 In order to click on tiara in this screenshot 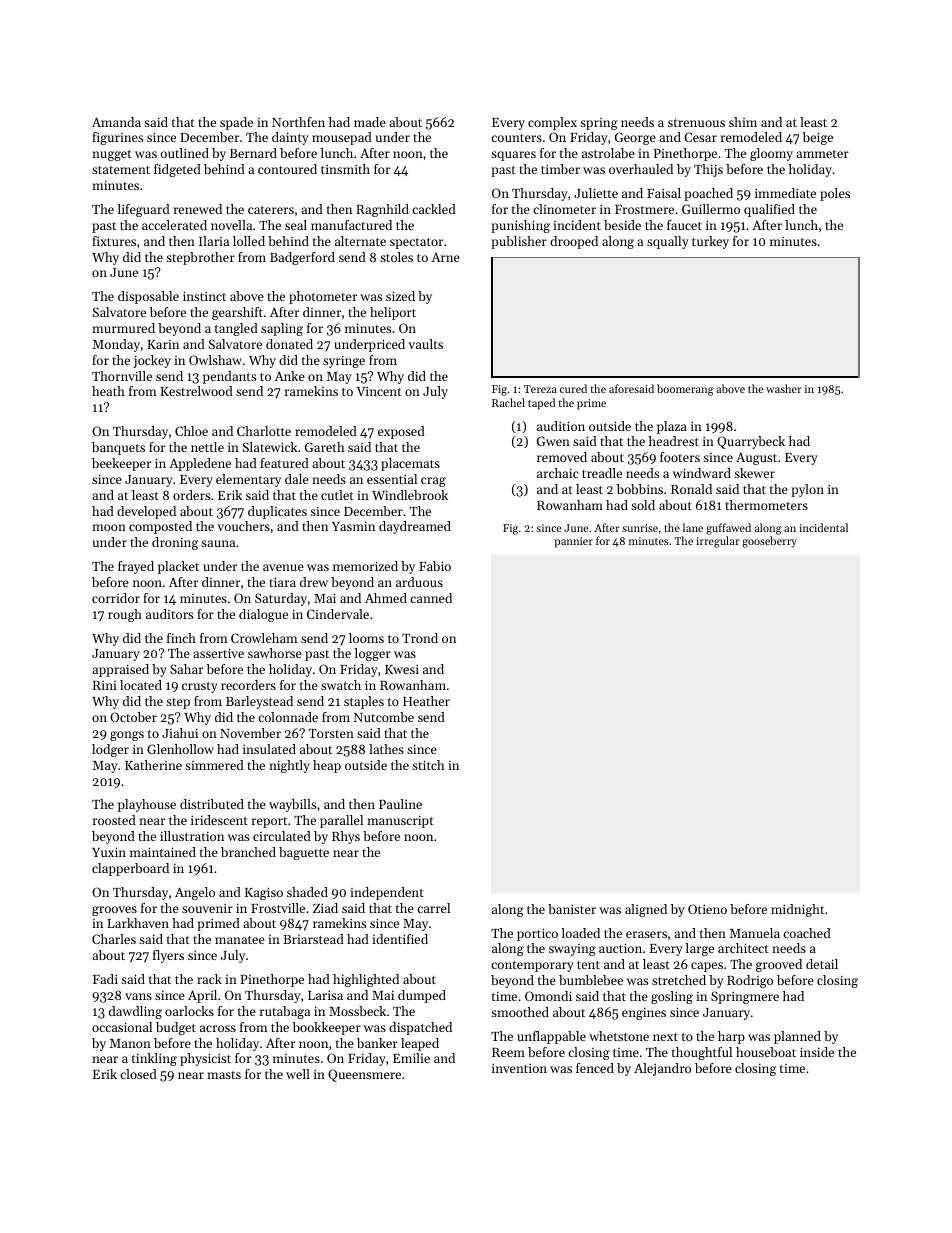, I will do `click(282, 582)`.
